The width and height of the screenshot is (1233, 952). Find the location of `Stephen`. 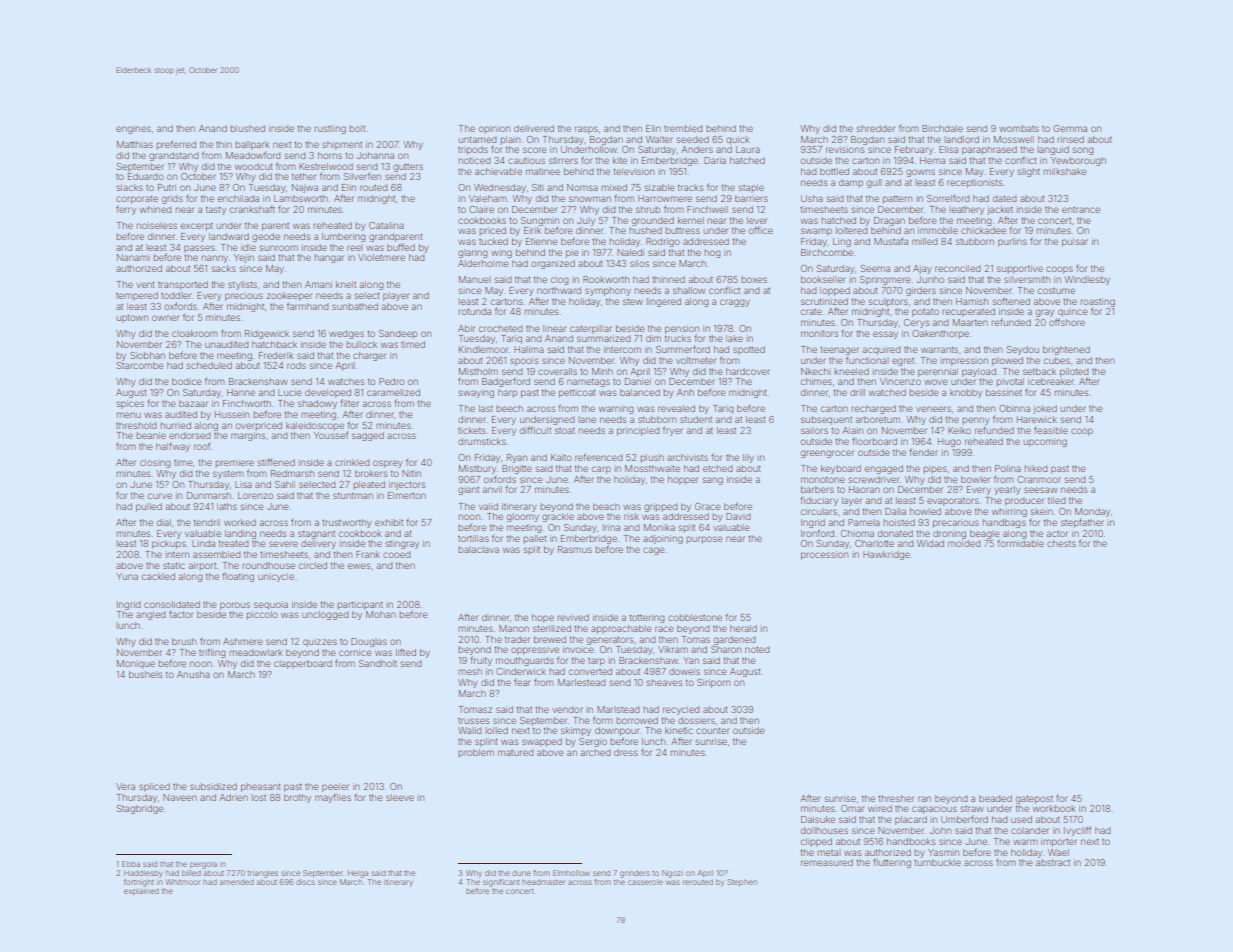

Stephen is located at coordinates (742, 882).
